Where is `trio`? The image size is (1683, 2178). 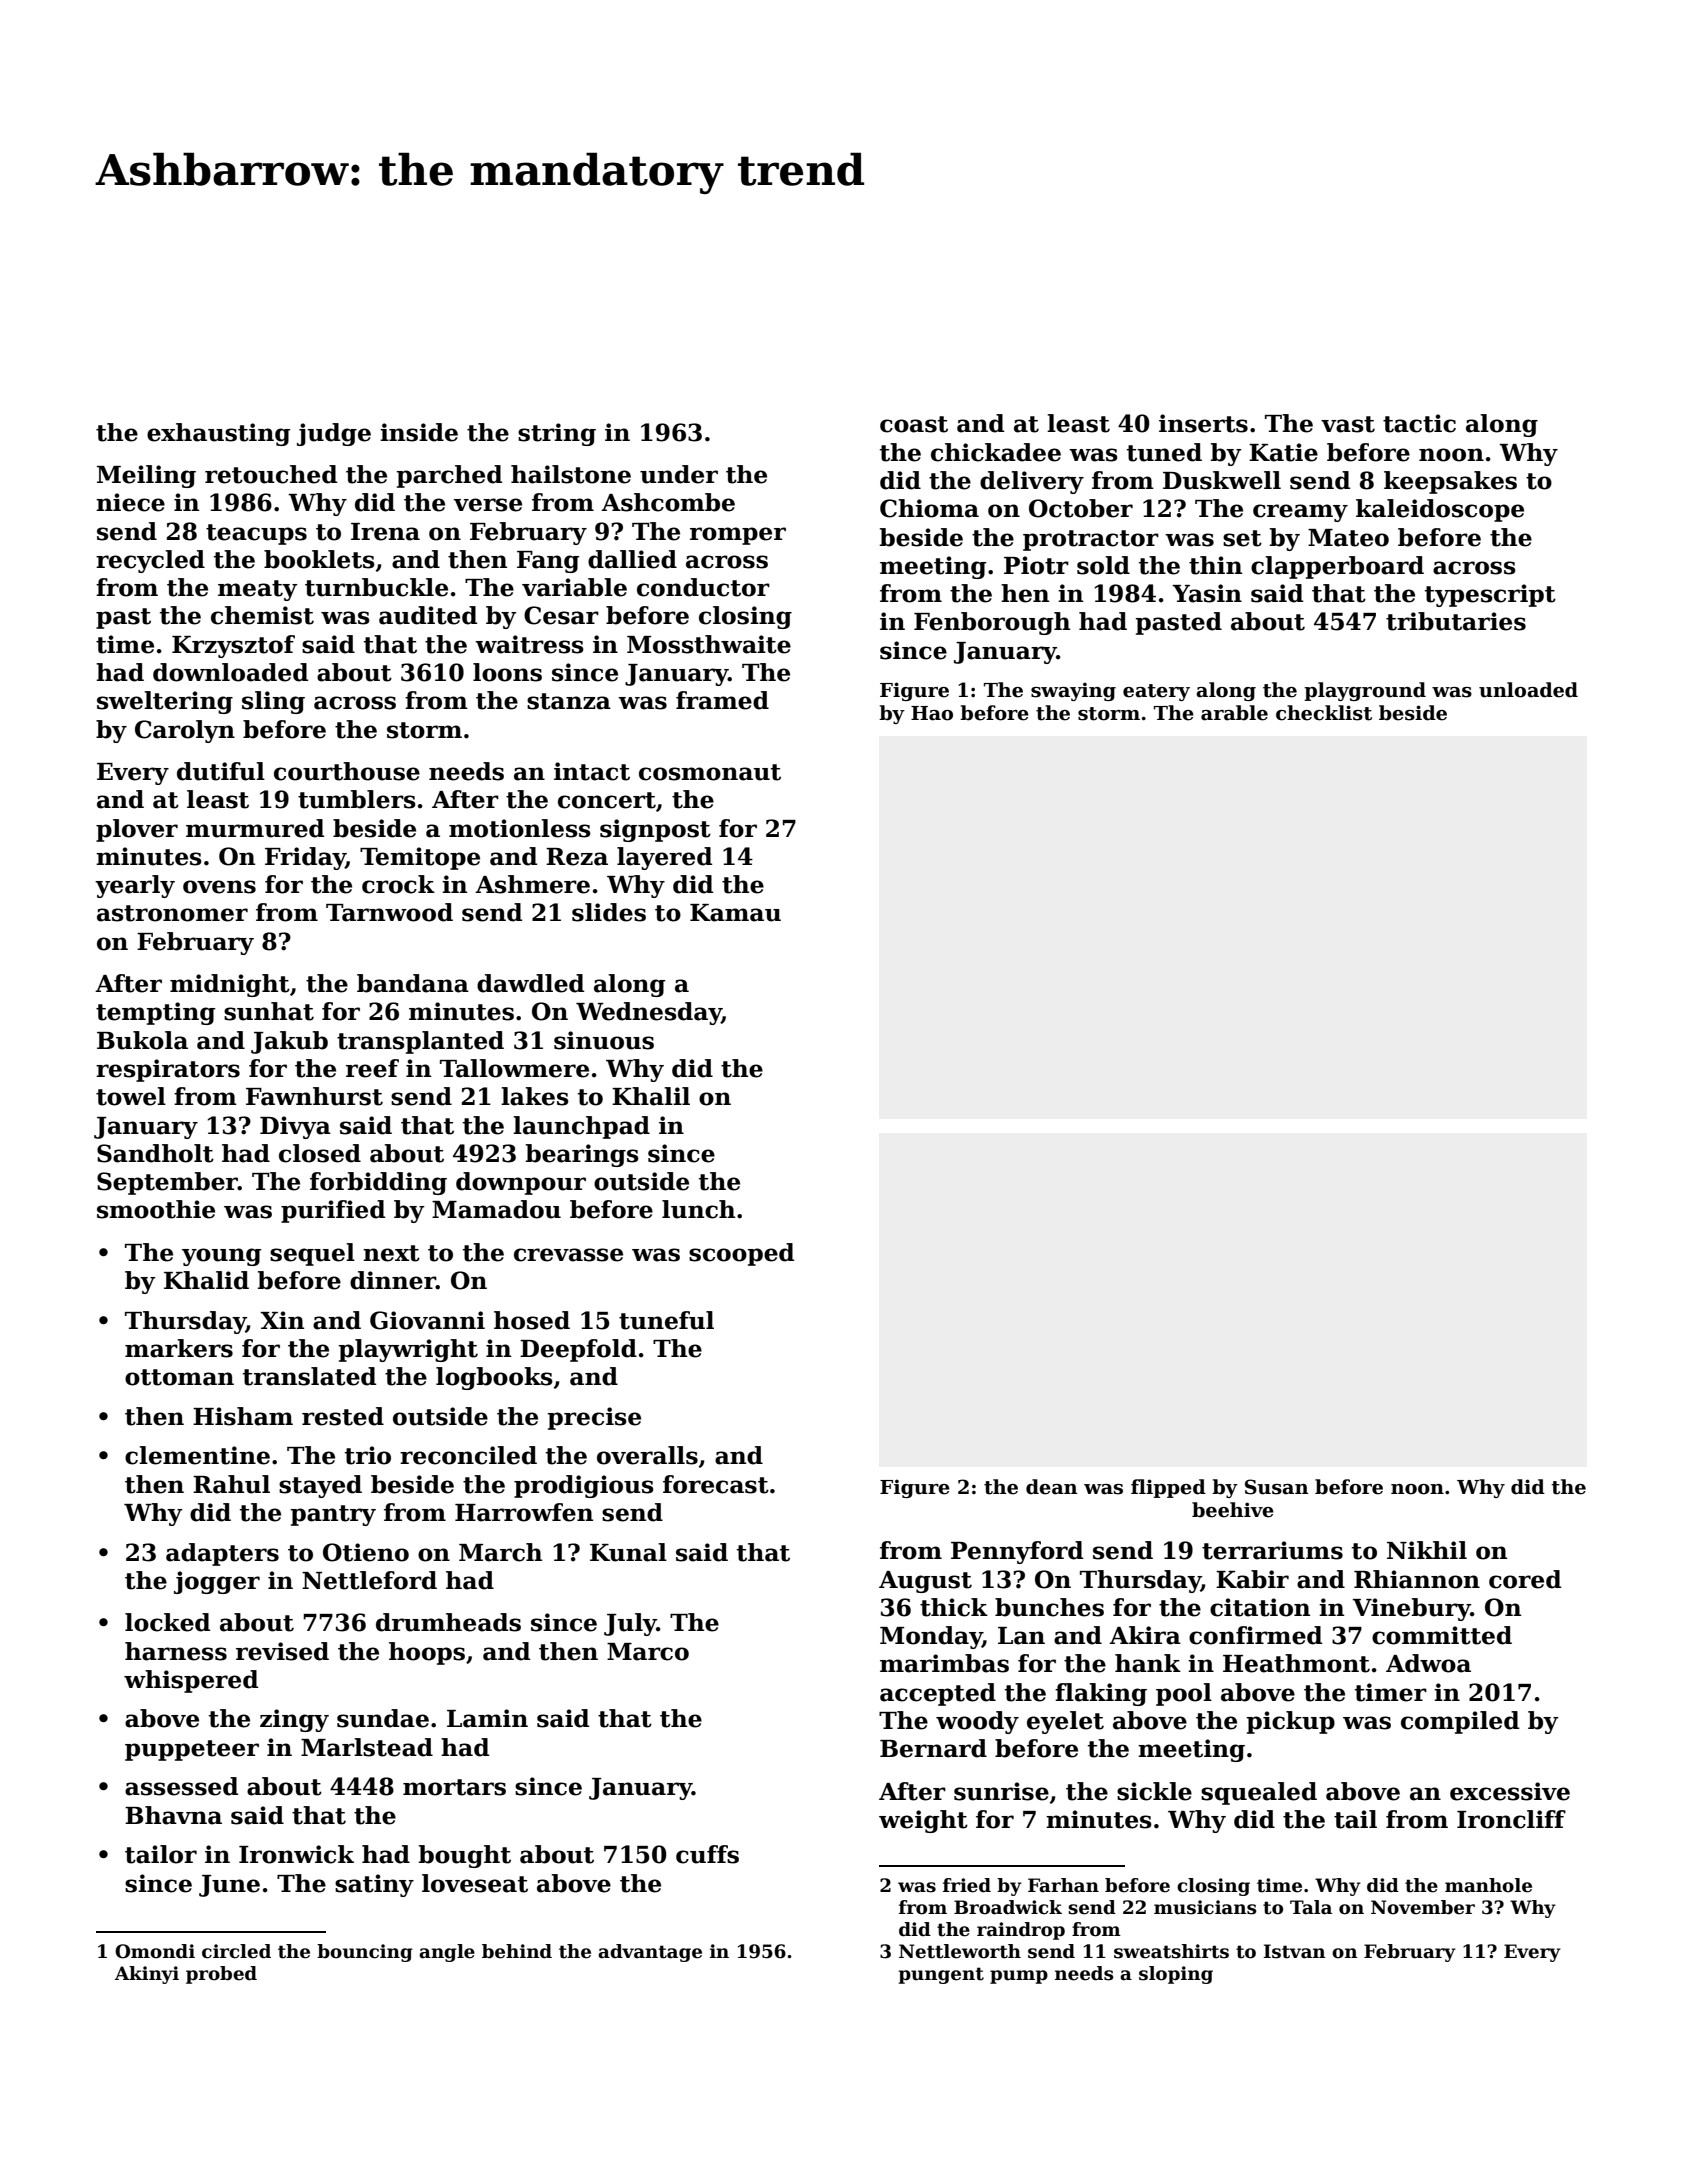
trio is located at coordinates (368, 1455).
